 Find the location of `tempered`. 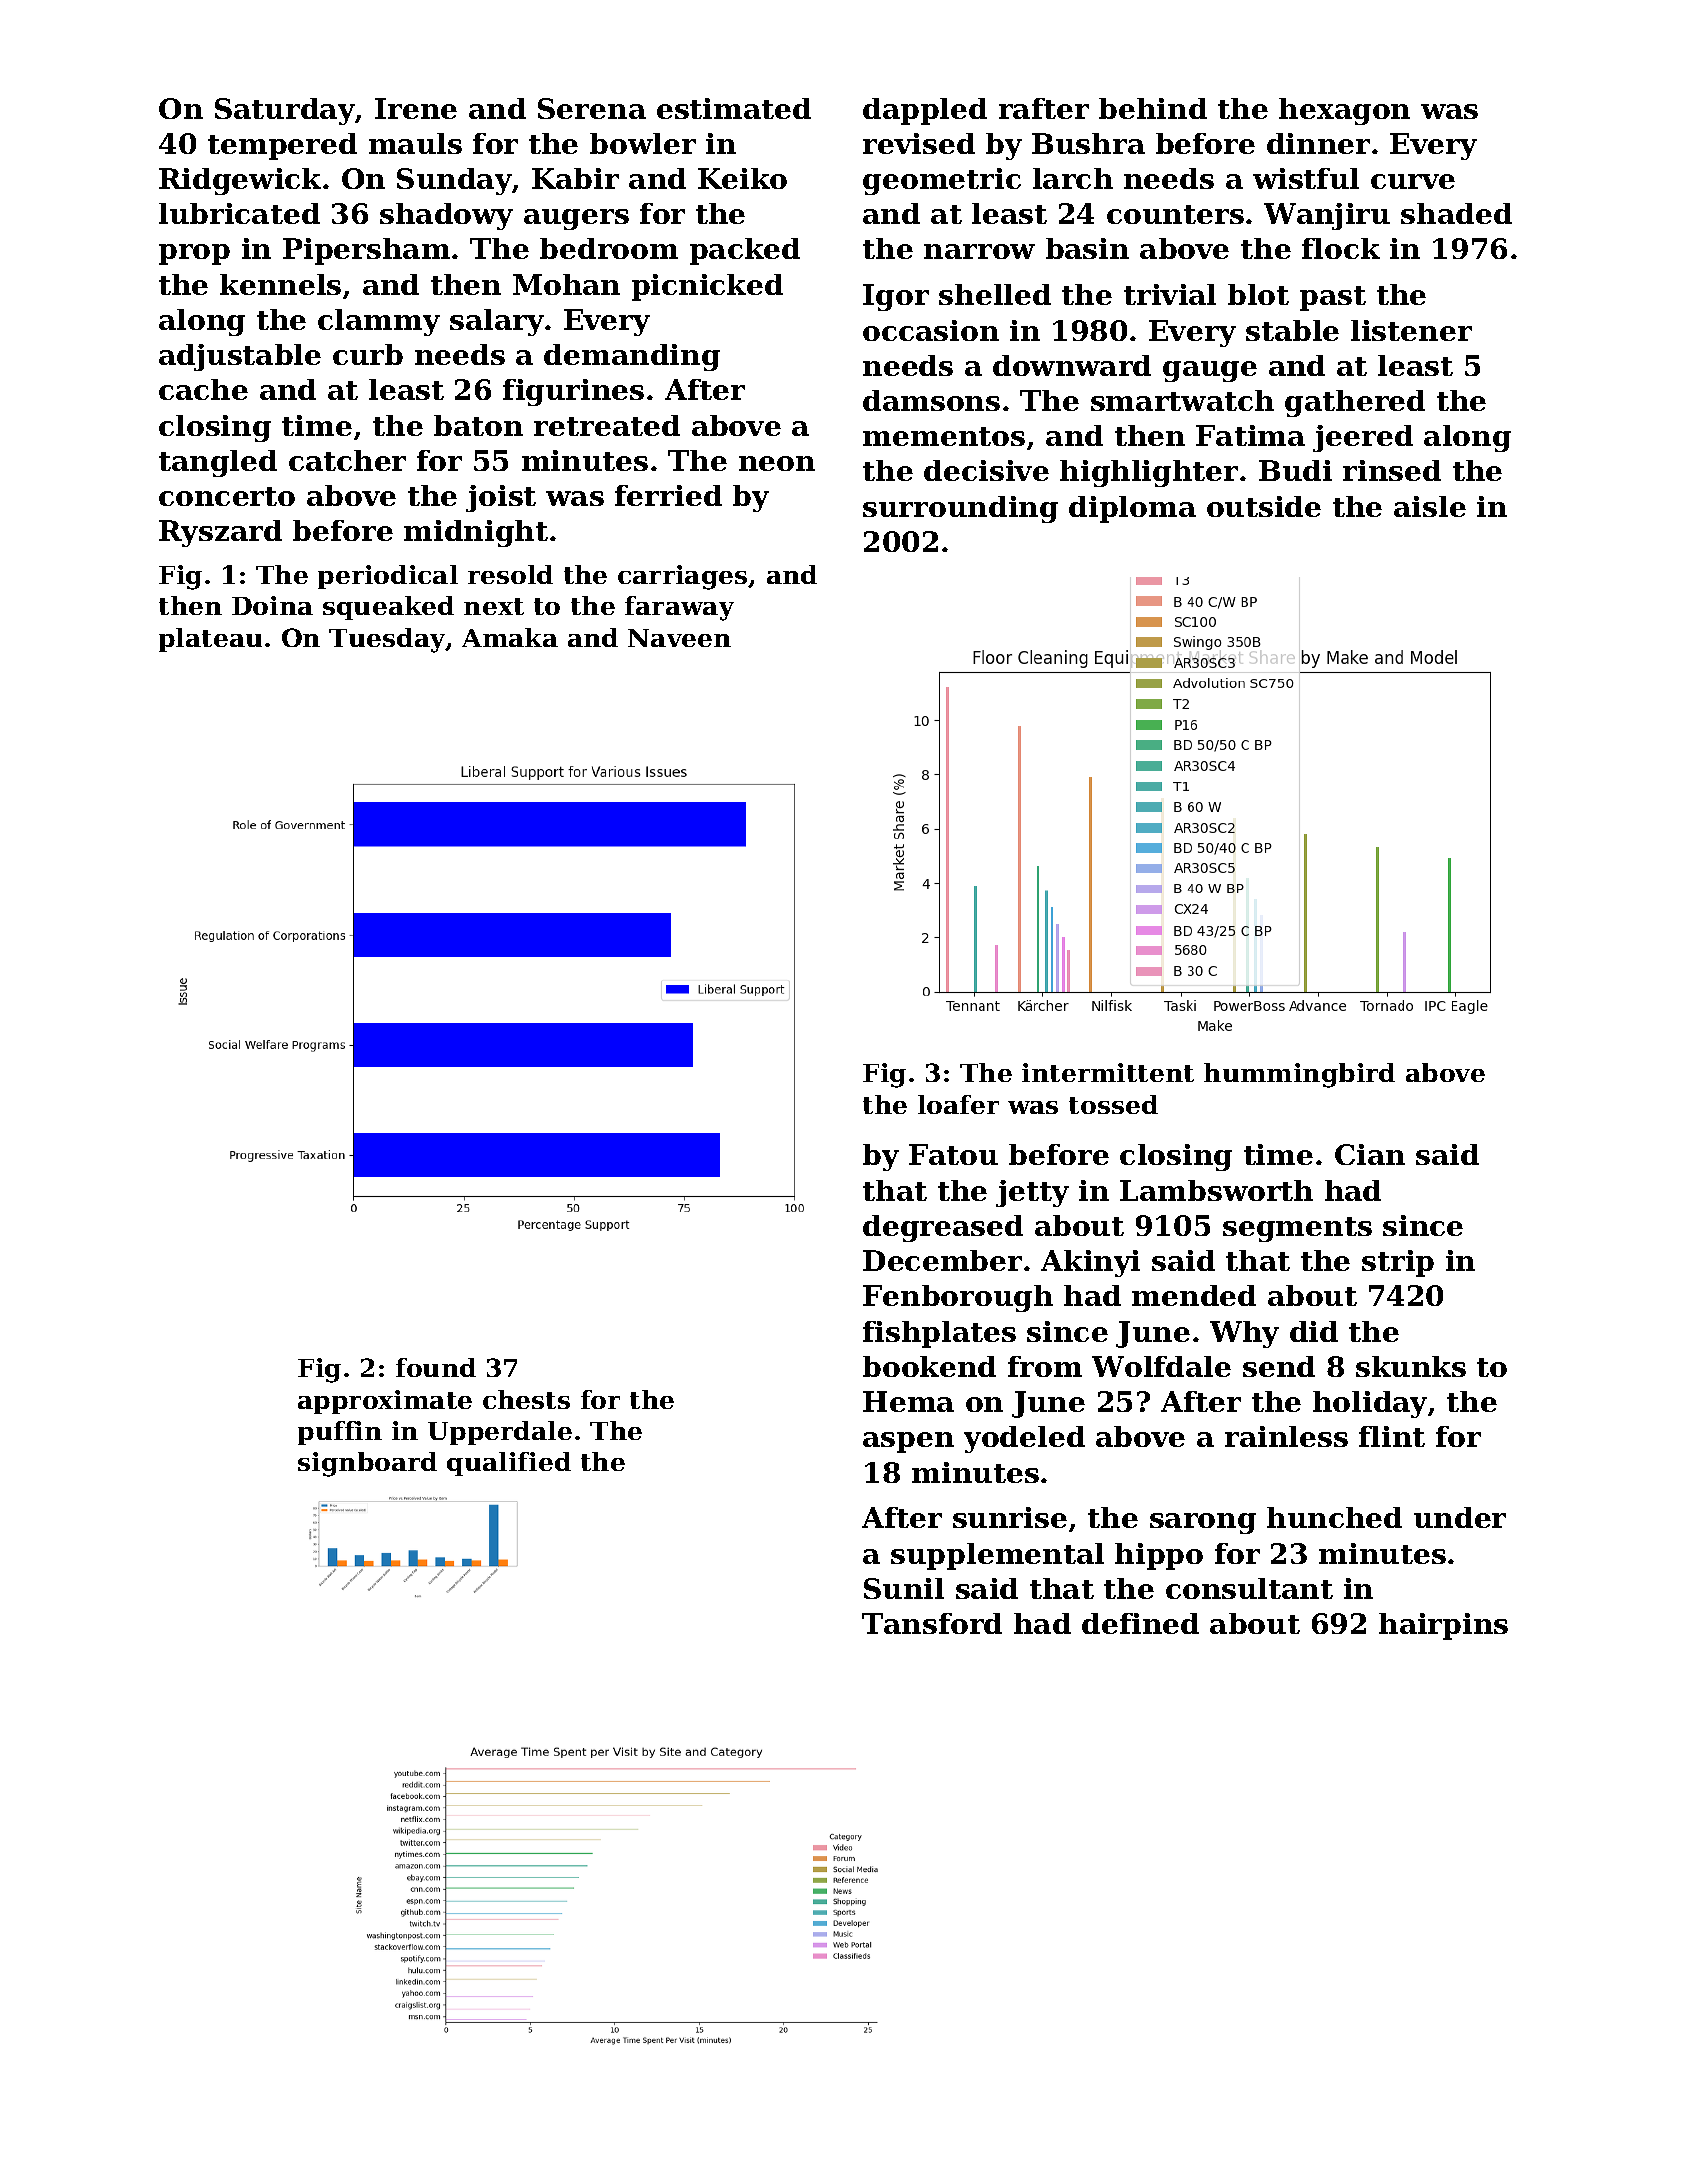

tempered is located at coordinates (282, 146).
